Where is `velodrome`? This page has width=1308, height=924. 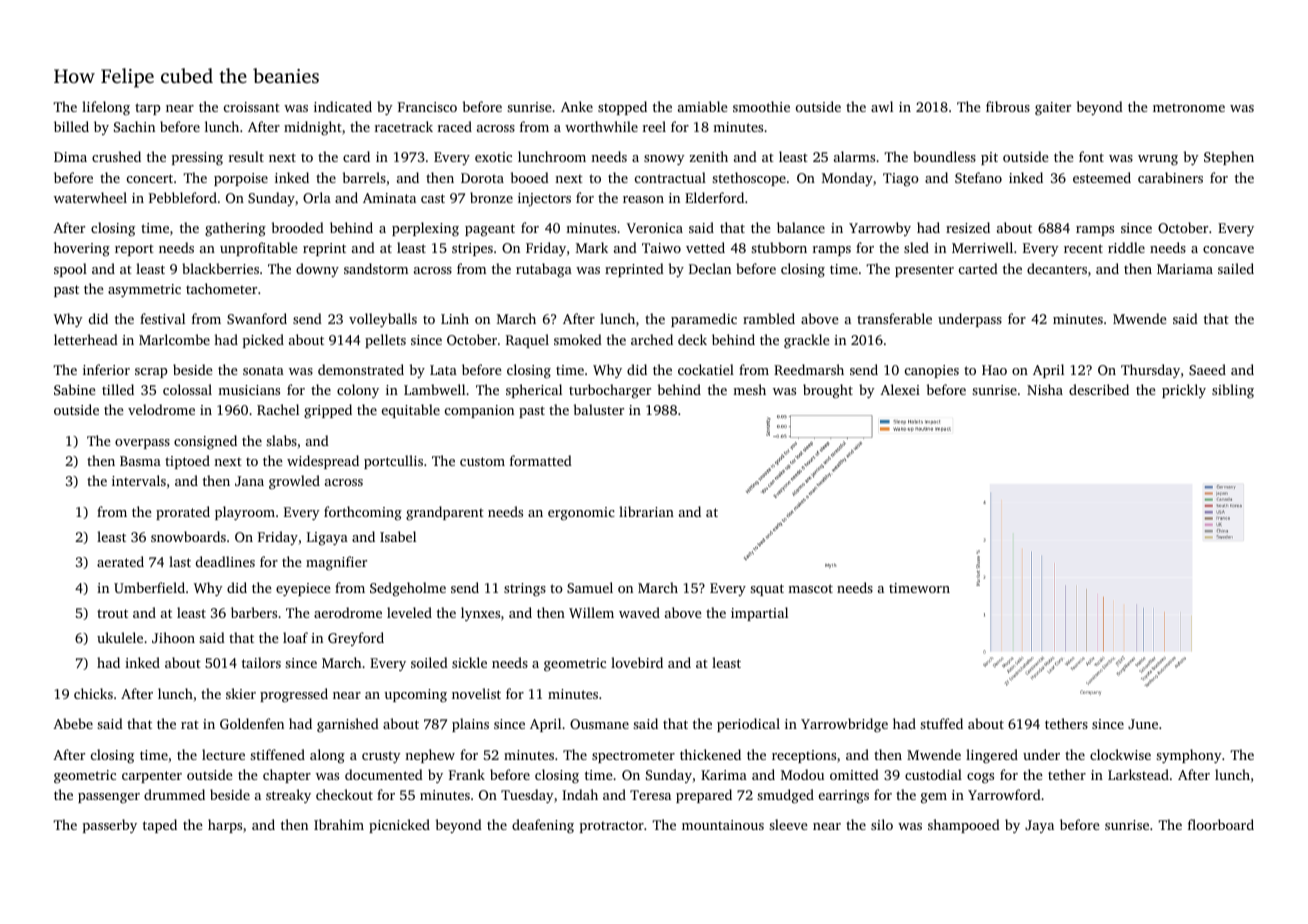 velodrome is located at coordinates (161, 409).
